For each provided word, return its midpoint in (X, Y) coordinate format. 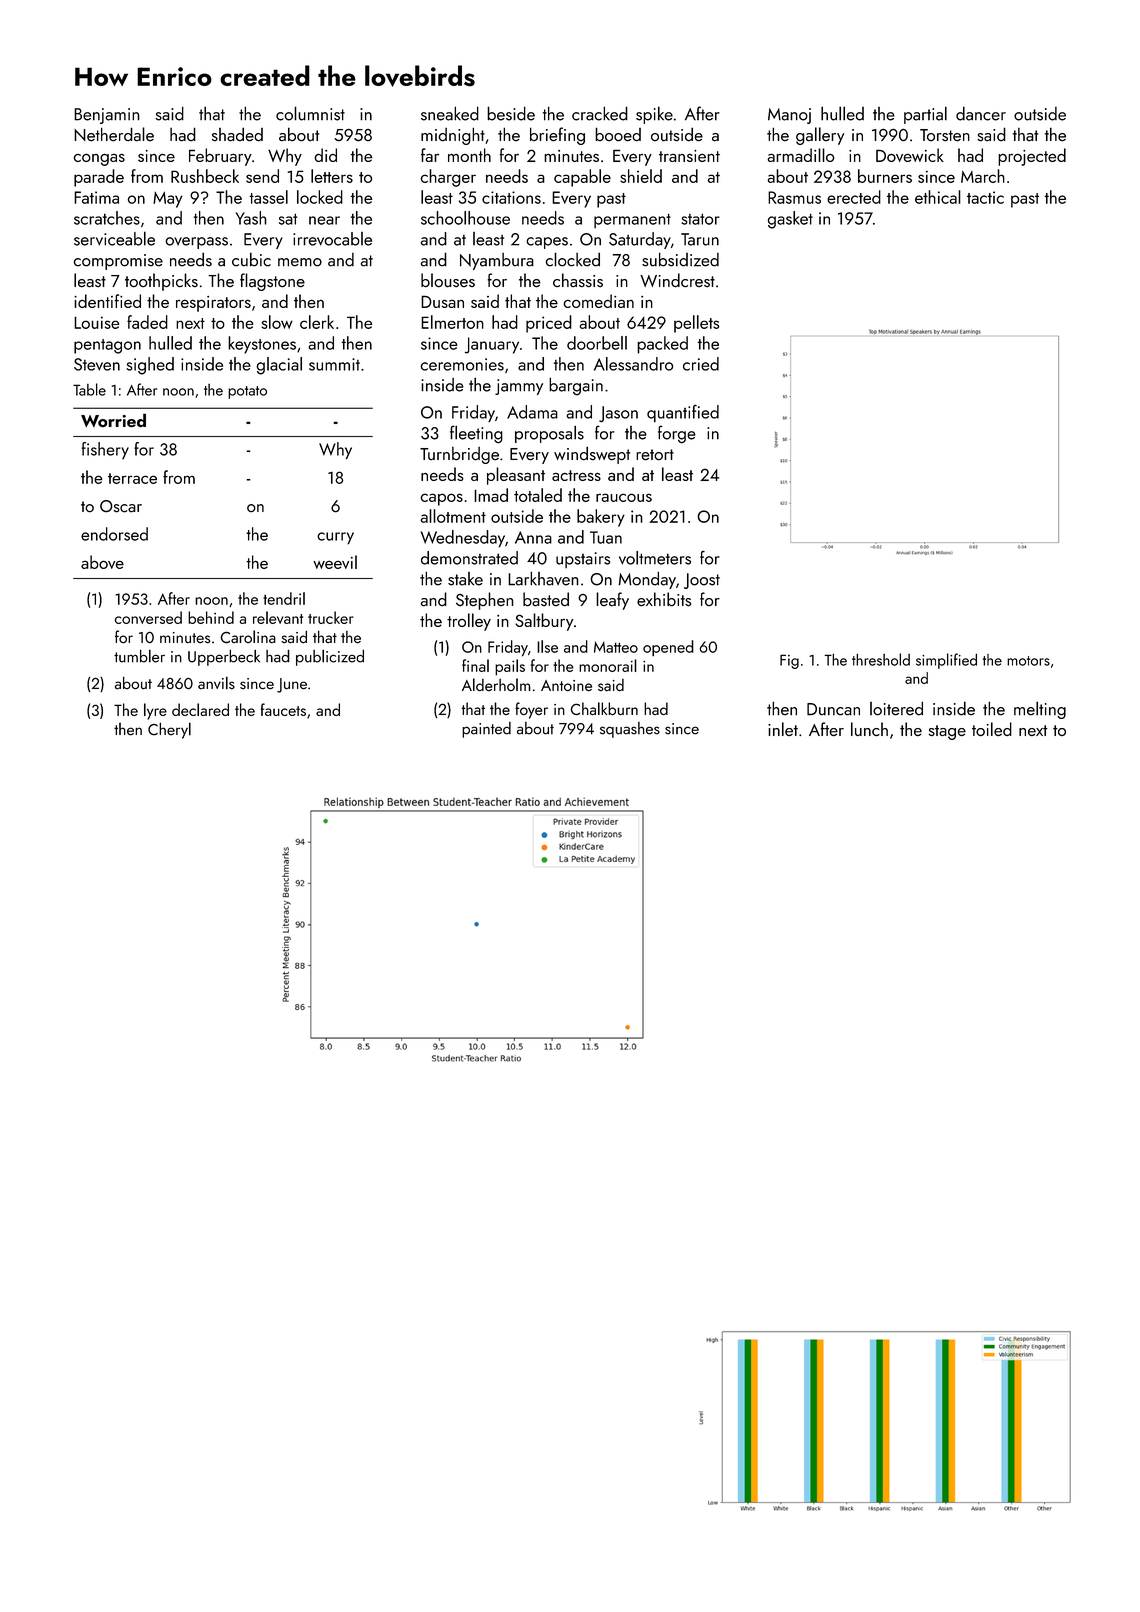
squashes (630, 730)
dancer (981, 113)
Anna (533, 537)
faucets (283, 709)
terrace (132, 478)
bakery (601, 518)
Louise (96, 322)
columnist (310, 113)
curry (335, 538)
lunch (869, 729)
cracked (600, 113)
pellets (696, 324)
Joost (702, 581)
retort (655, 455)
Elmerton (452, 322)
